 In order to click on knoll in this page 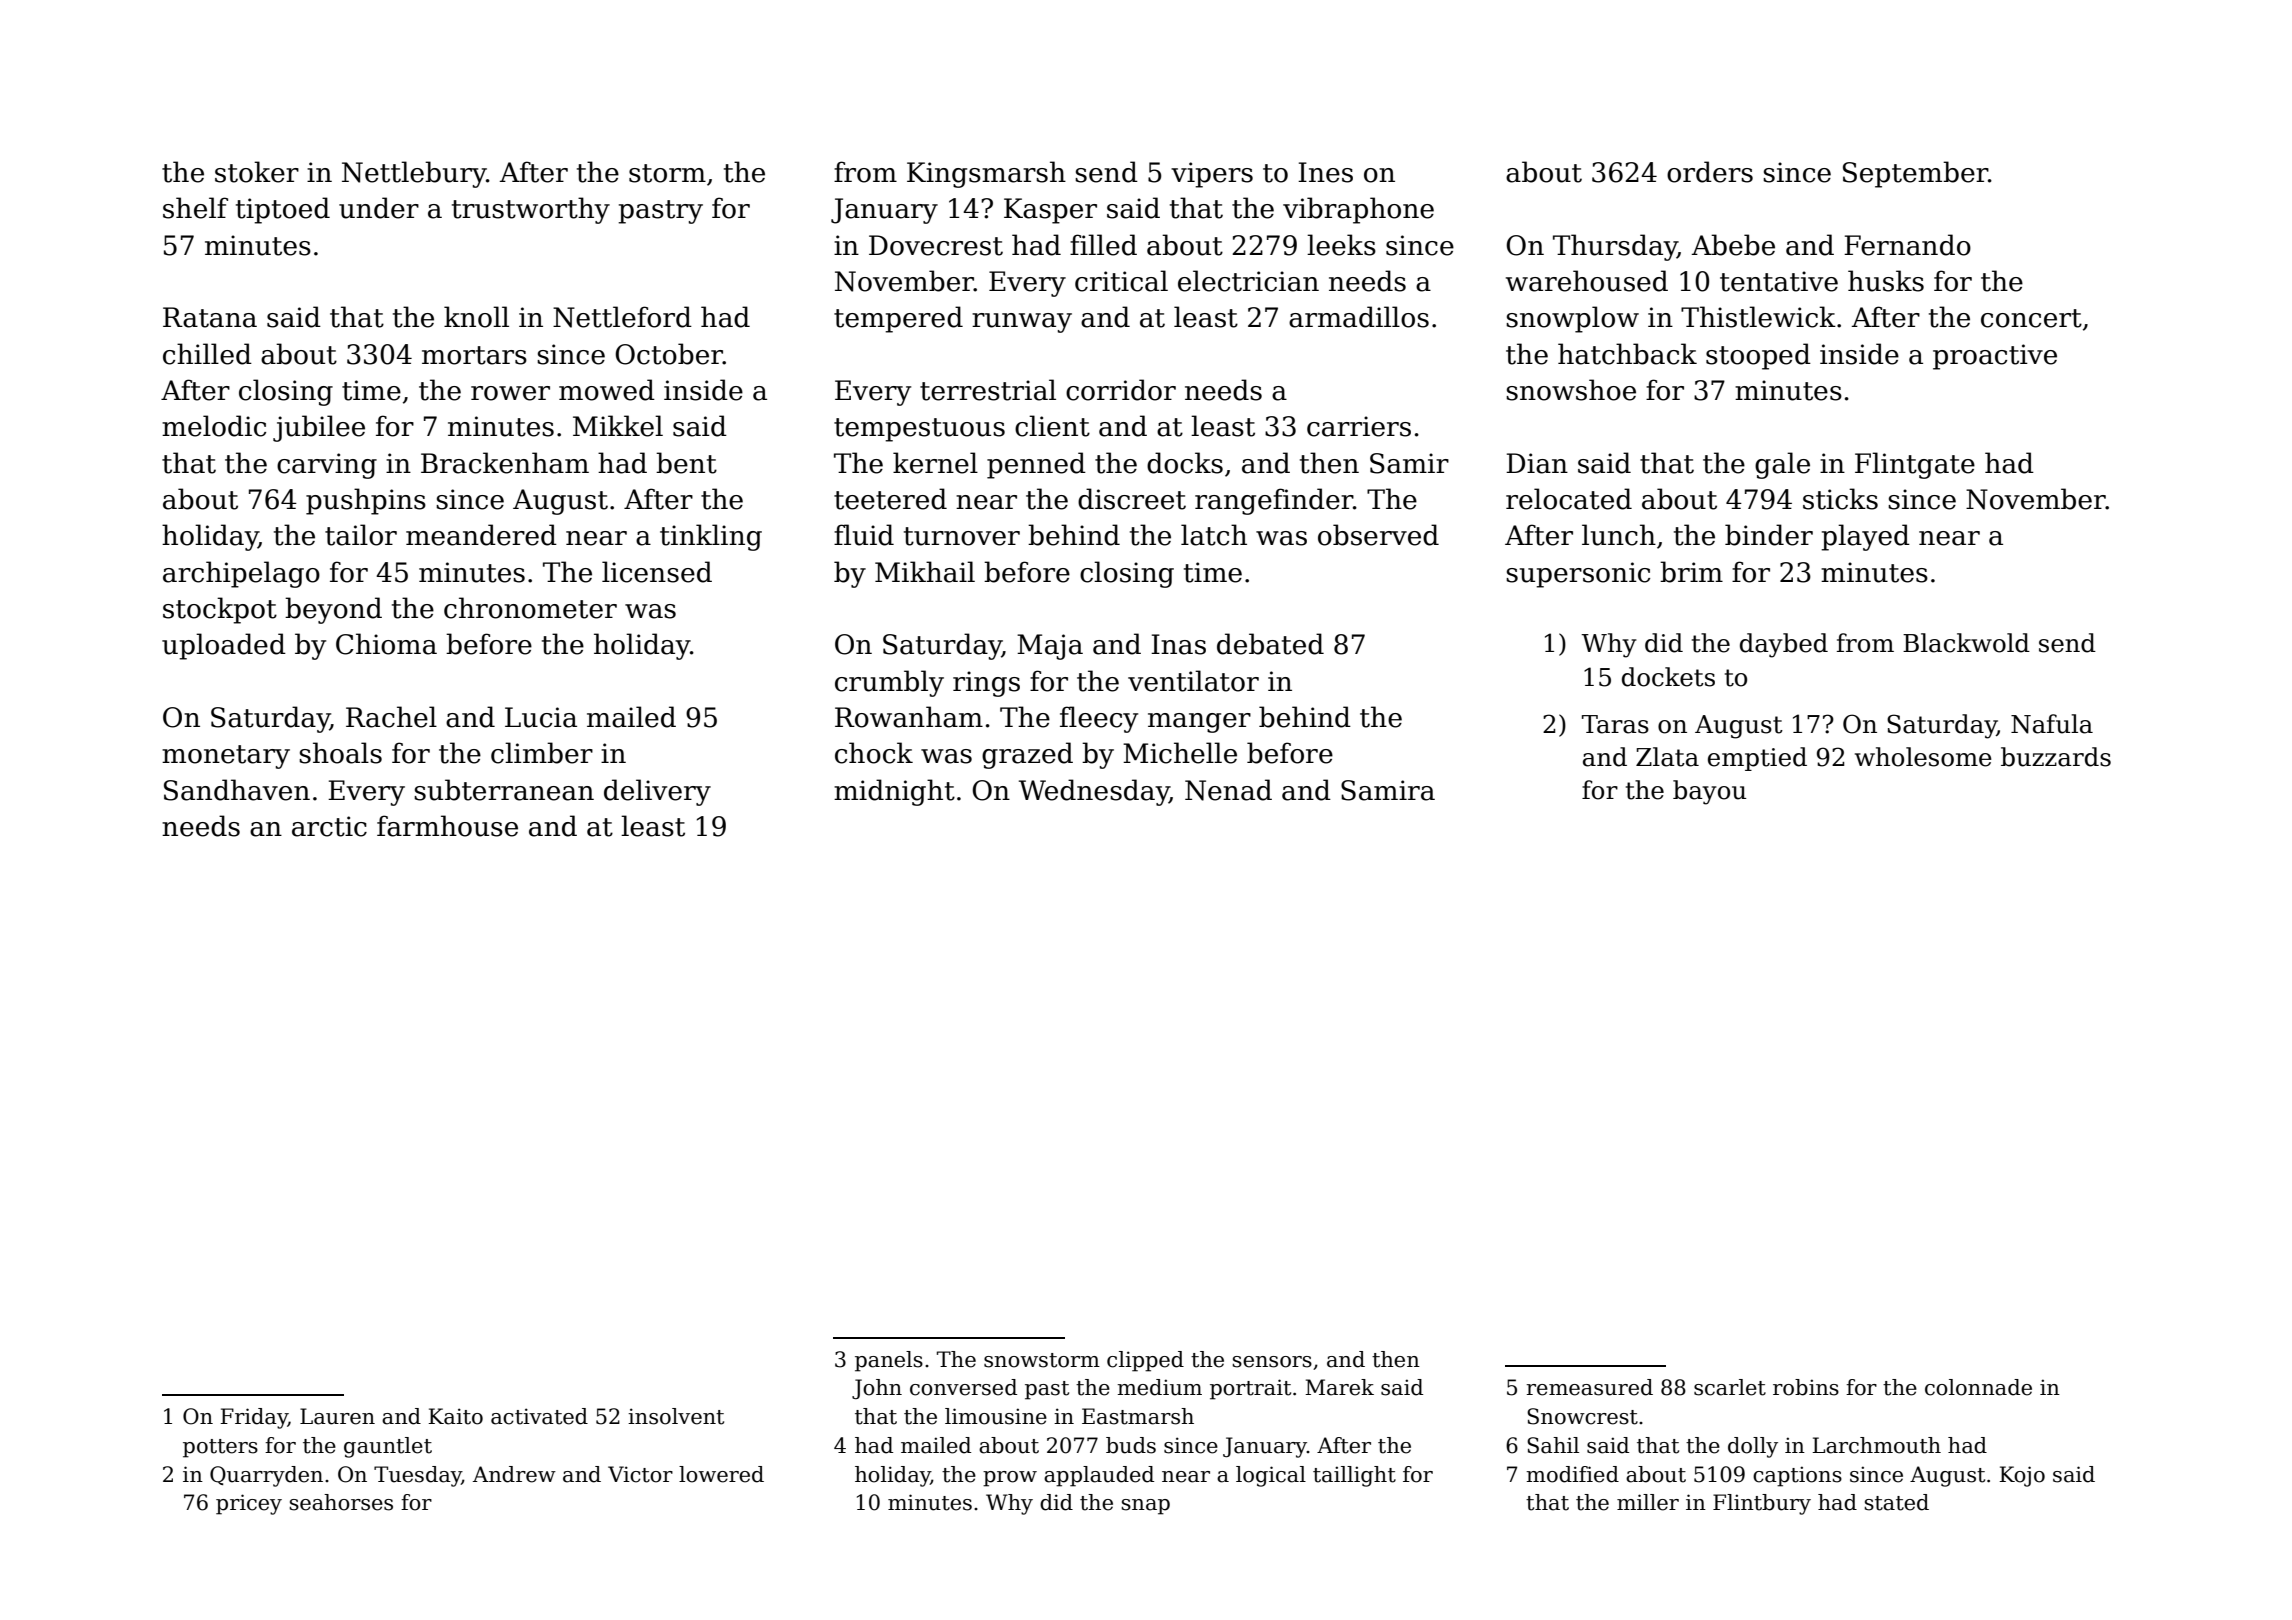, I will do `click(476, 317)`.
